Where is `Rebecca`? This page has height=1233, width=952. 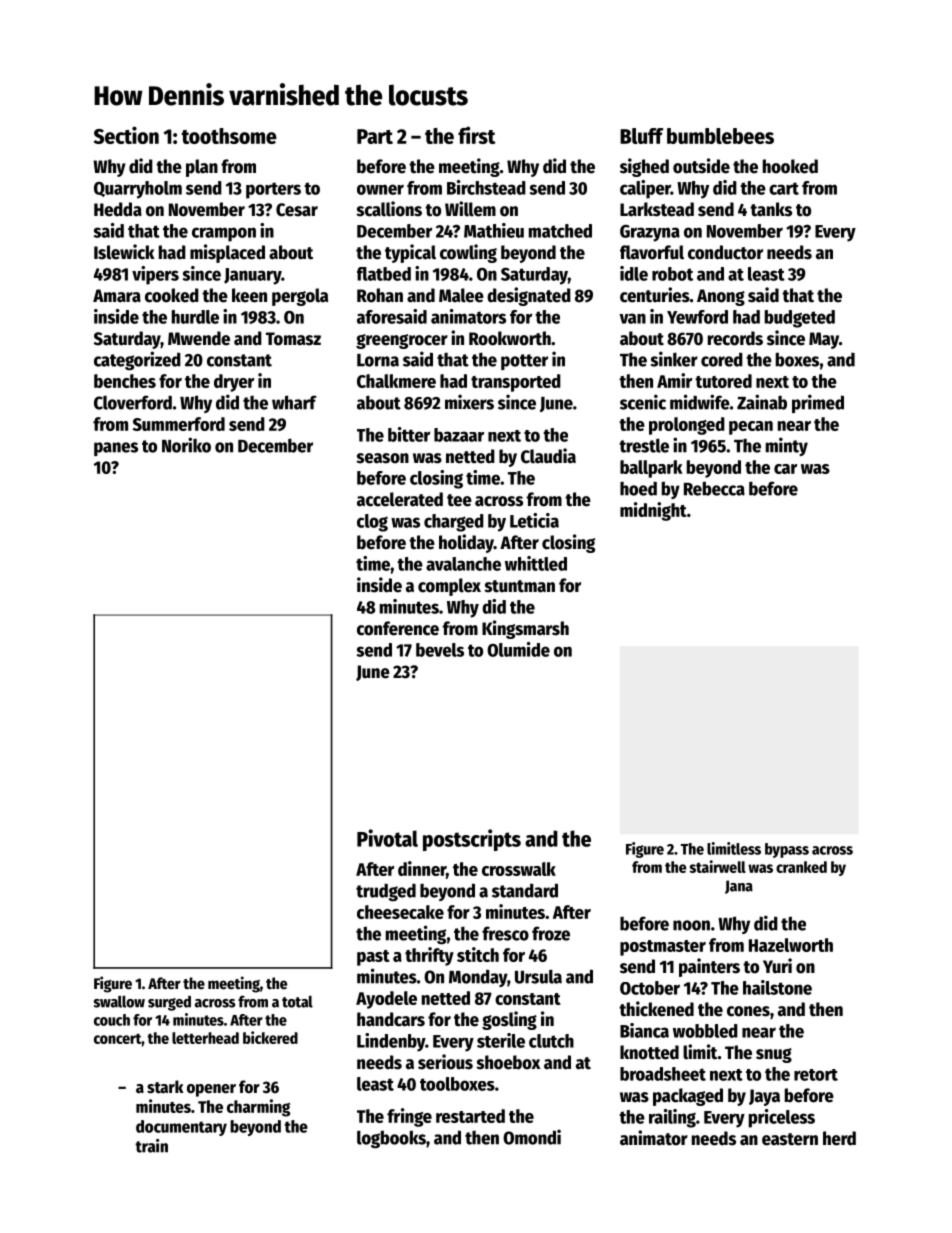
Rebecca is located at coordinates (714, 488).
